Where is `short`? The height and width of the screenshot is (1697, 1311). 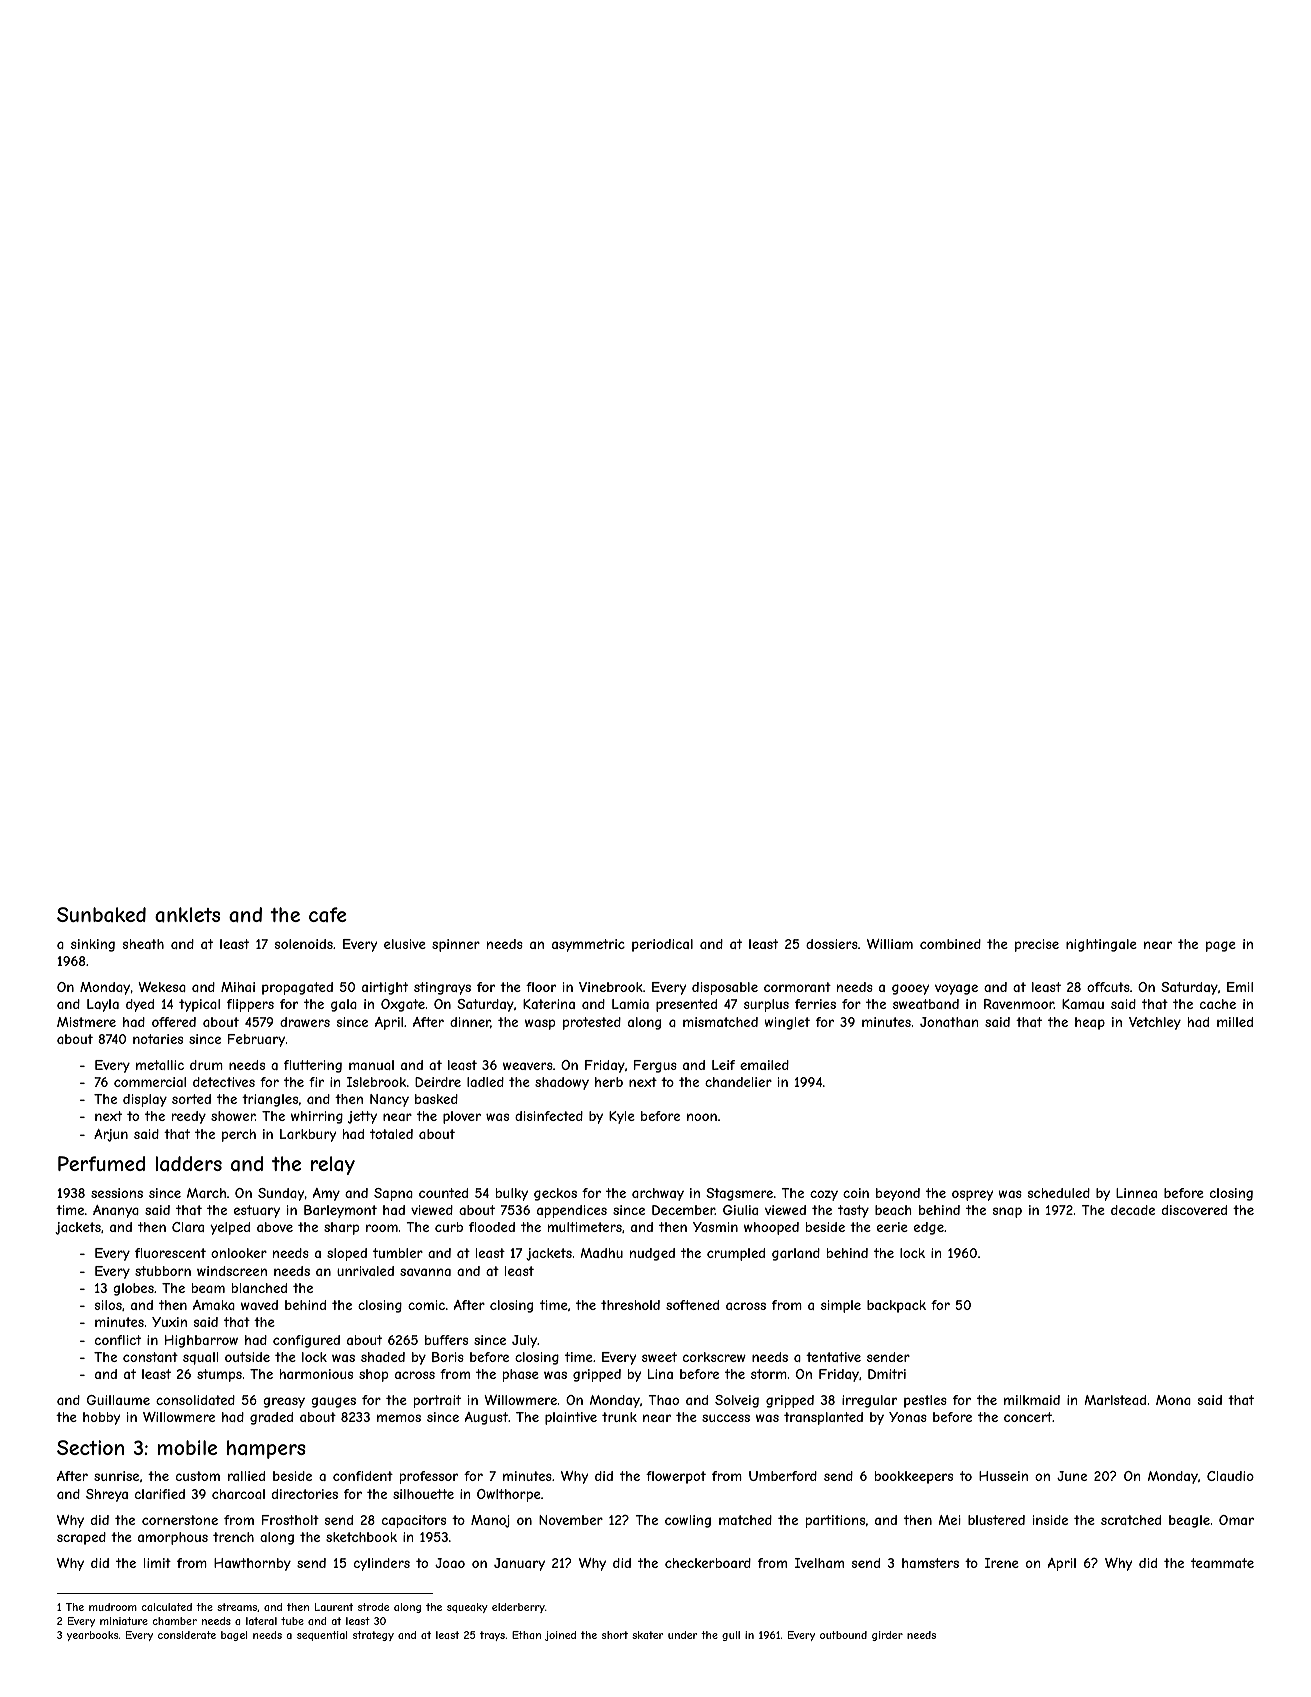
short is located at coordinates (615, 1635).
